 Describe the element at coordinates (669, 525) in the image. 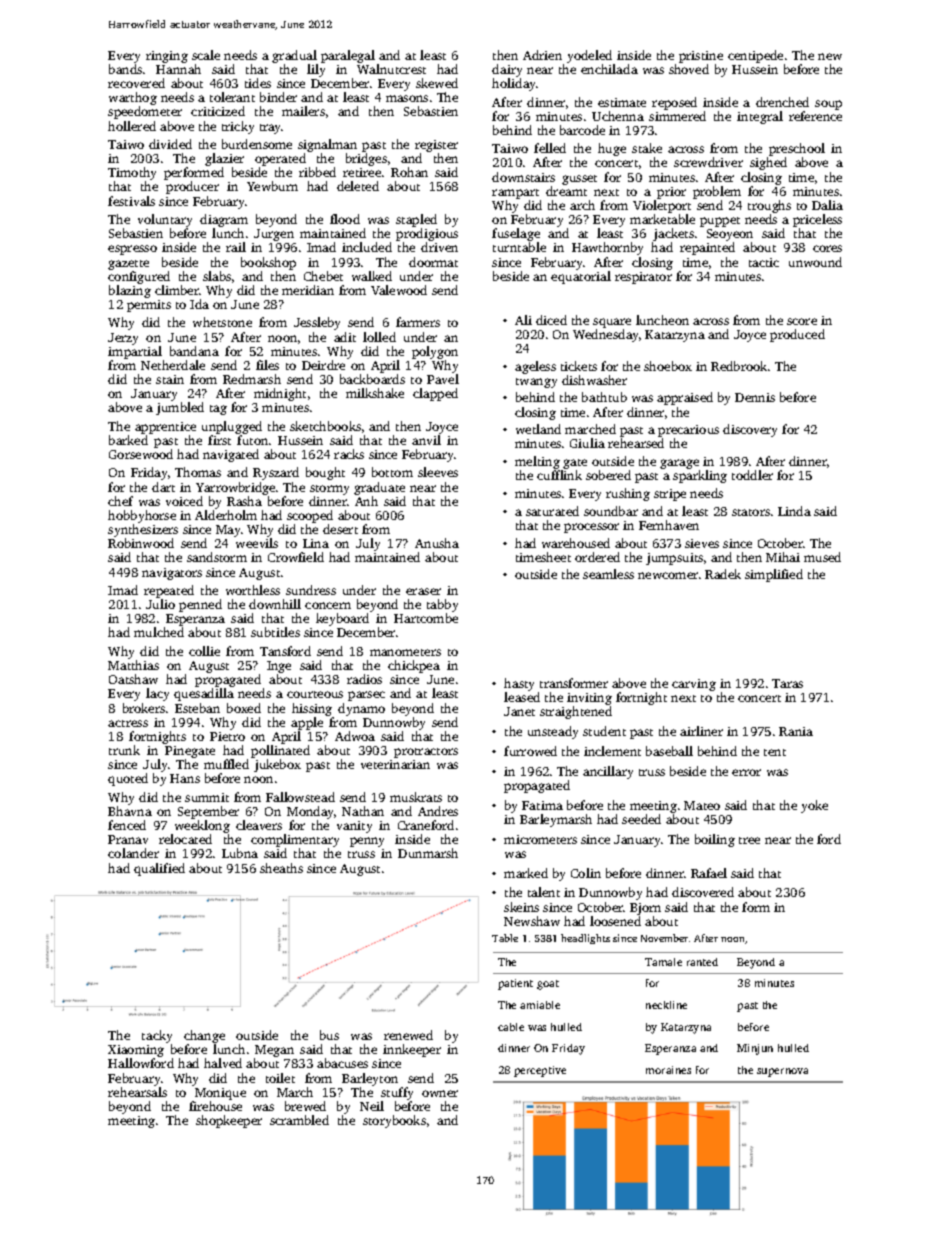

I see `Fernhaven` at that location.
